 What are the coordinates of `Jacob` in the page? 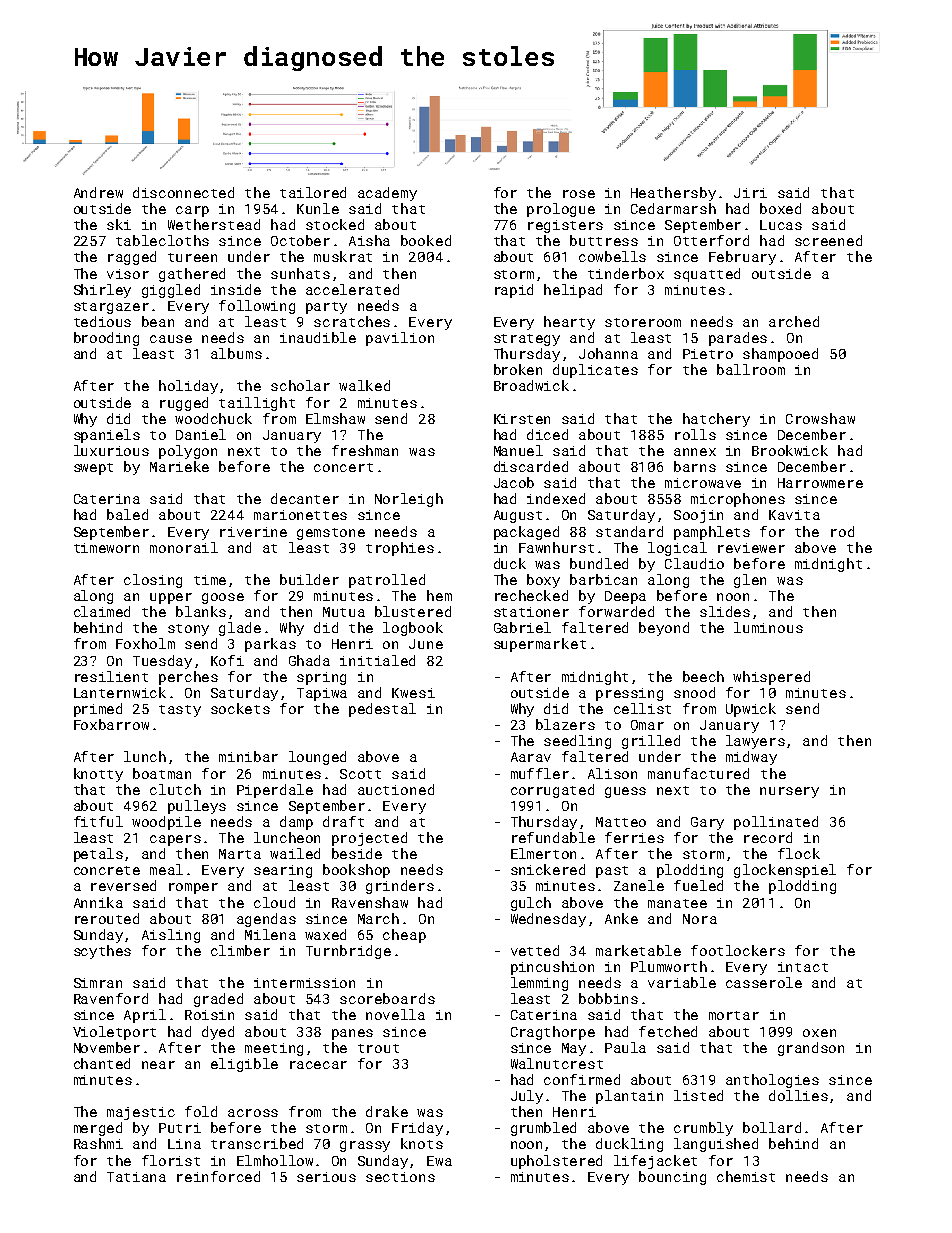 It's located at (514, 482).
